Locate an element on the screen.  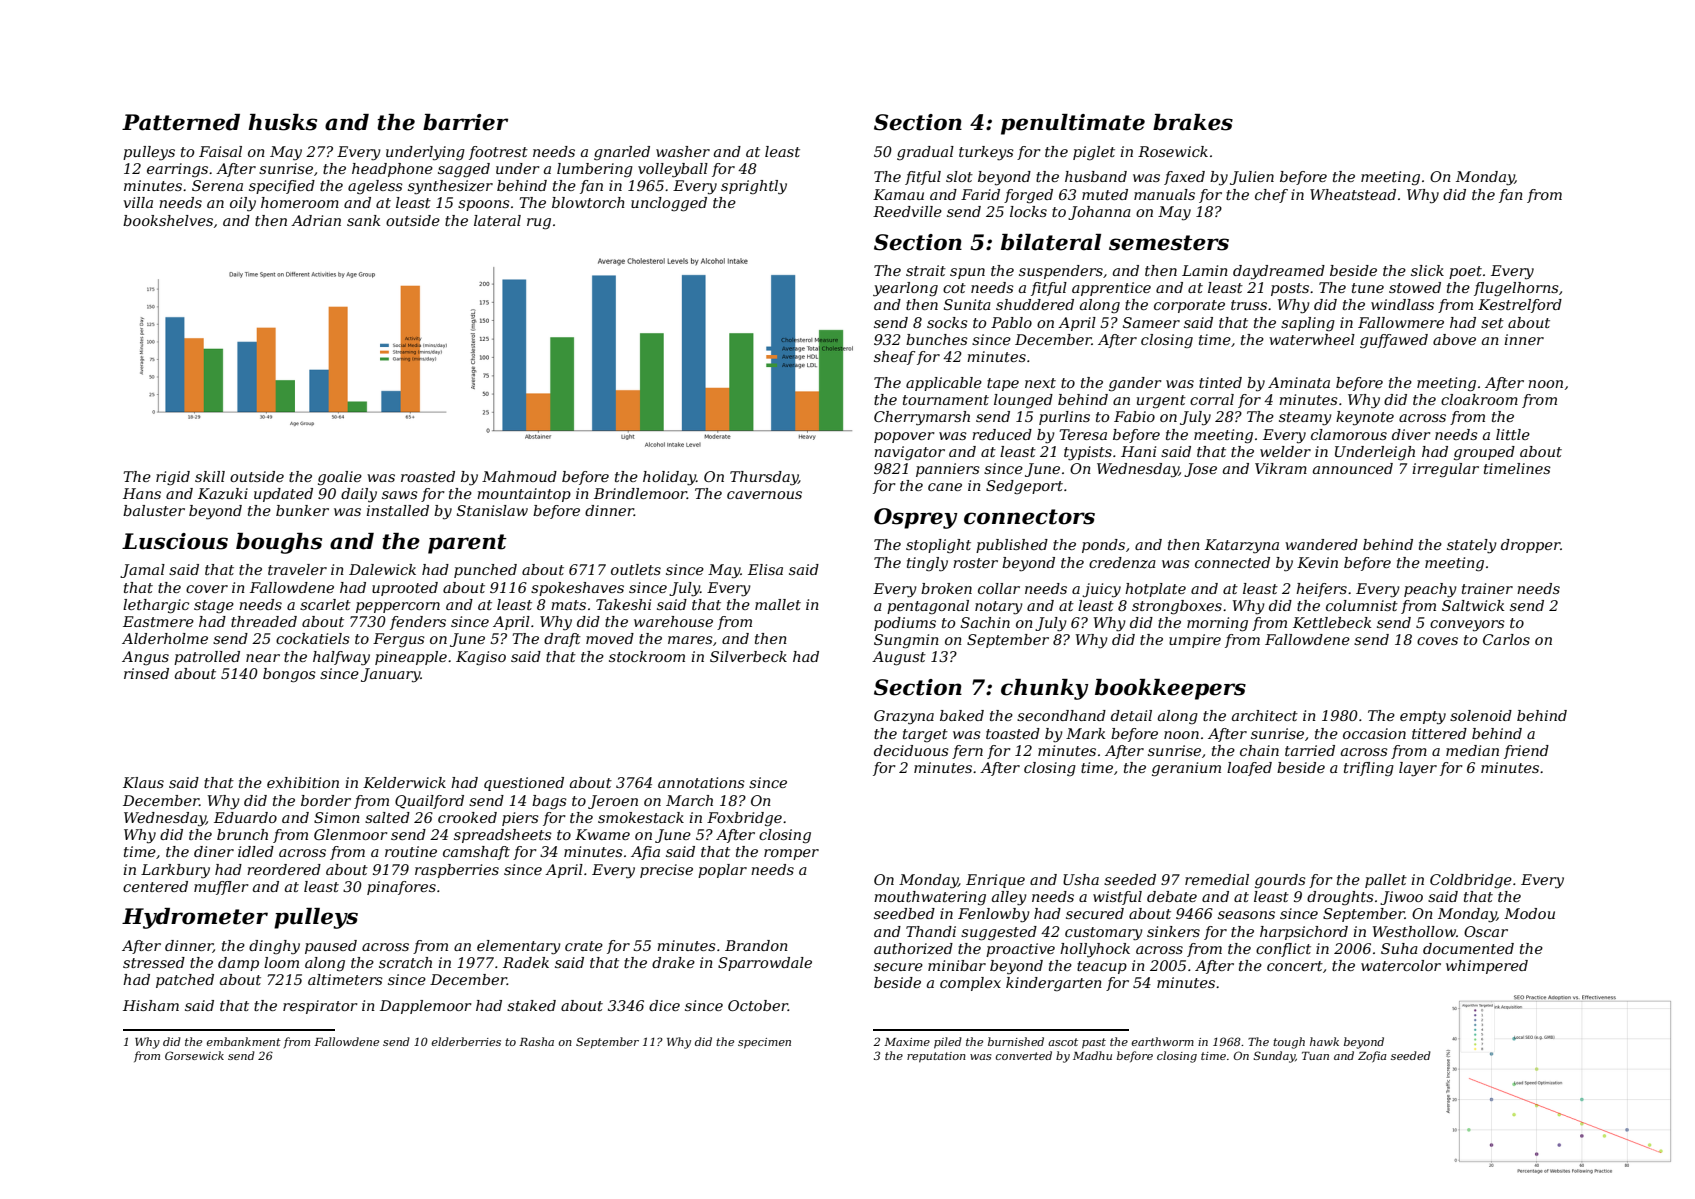
Mahmoud is located at coordinates (519, 476).
